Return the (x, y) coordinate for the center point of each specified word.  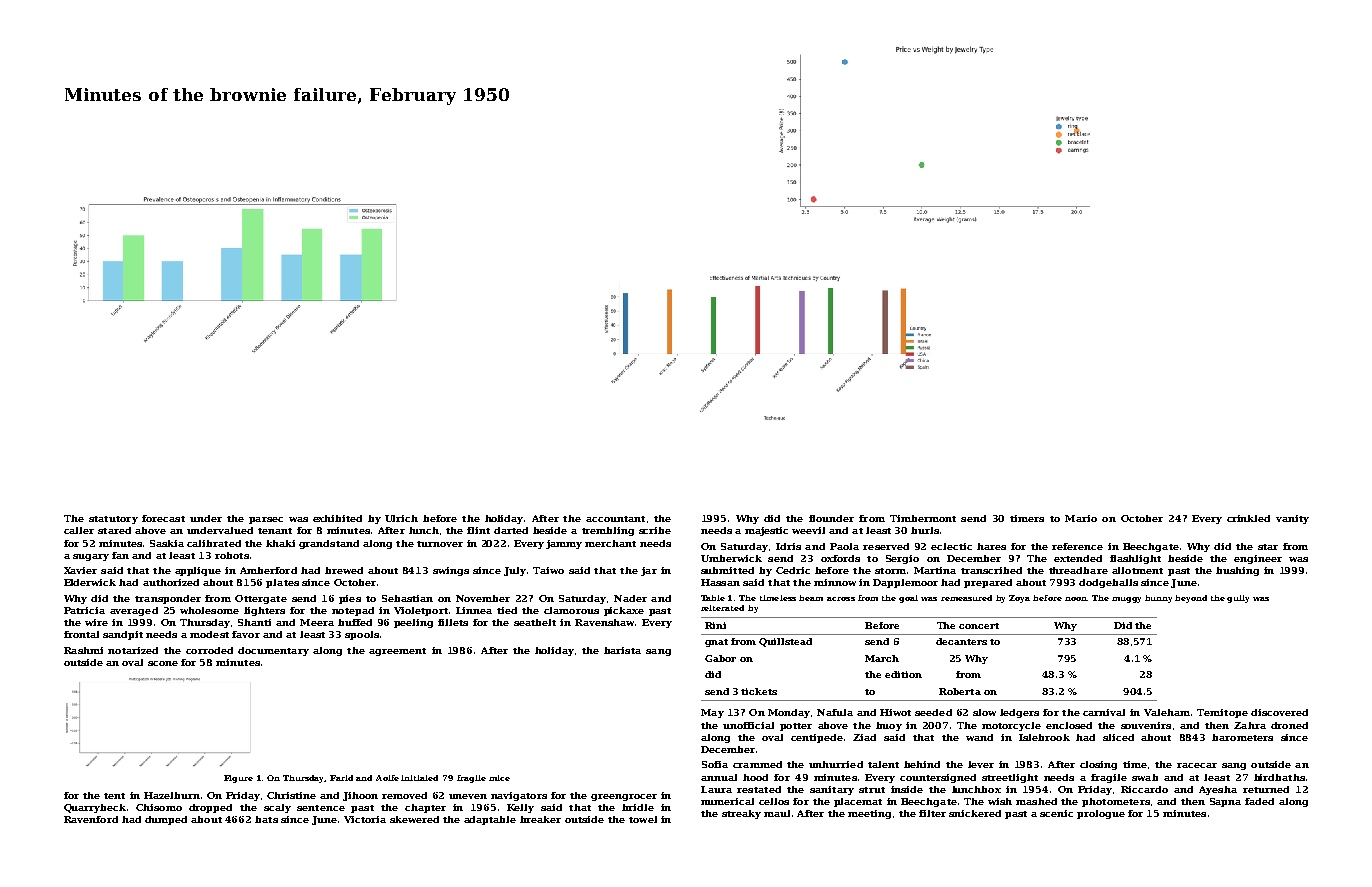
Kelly (520, 808)
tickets (759, 691)
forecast (163, 518)
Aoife (387, 778)
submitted (727, 570)
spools (362, 635)
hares (991, 546)
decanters (961, 641)
